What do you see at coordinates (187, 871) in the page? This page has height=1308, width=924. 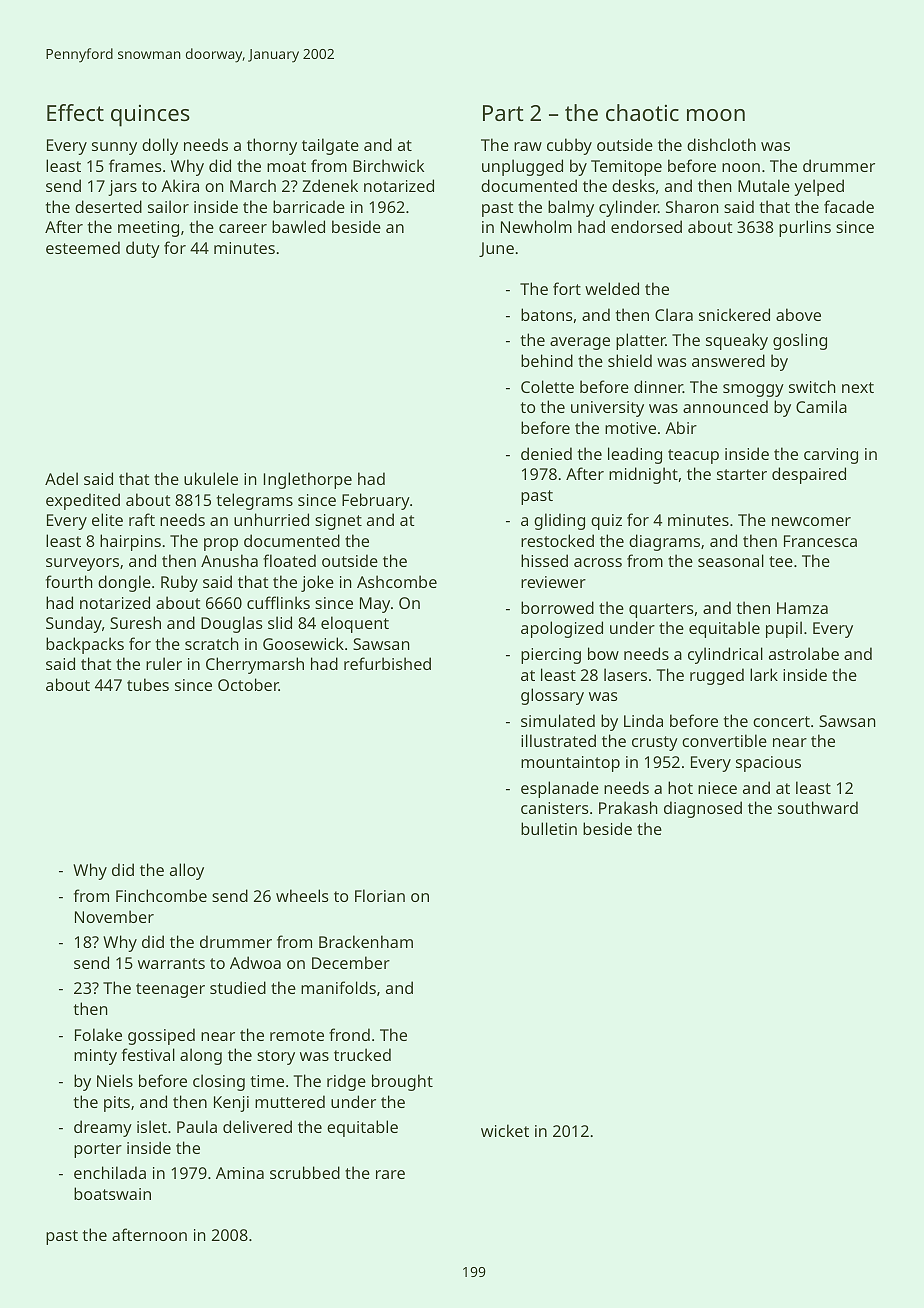 I see `alloy` at bounding box center [187, 871].
